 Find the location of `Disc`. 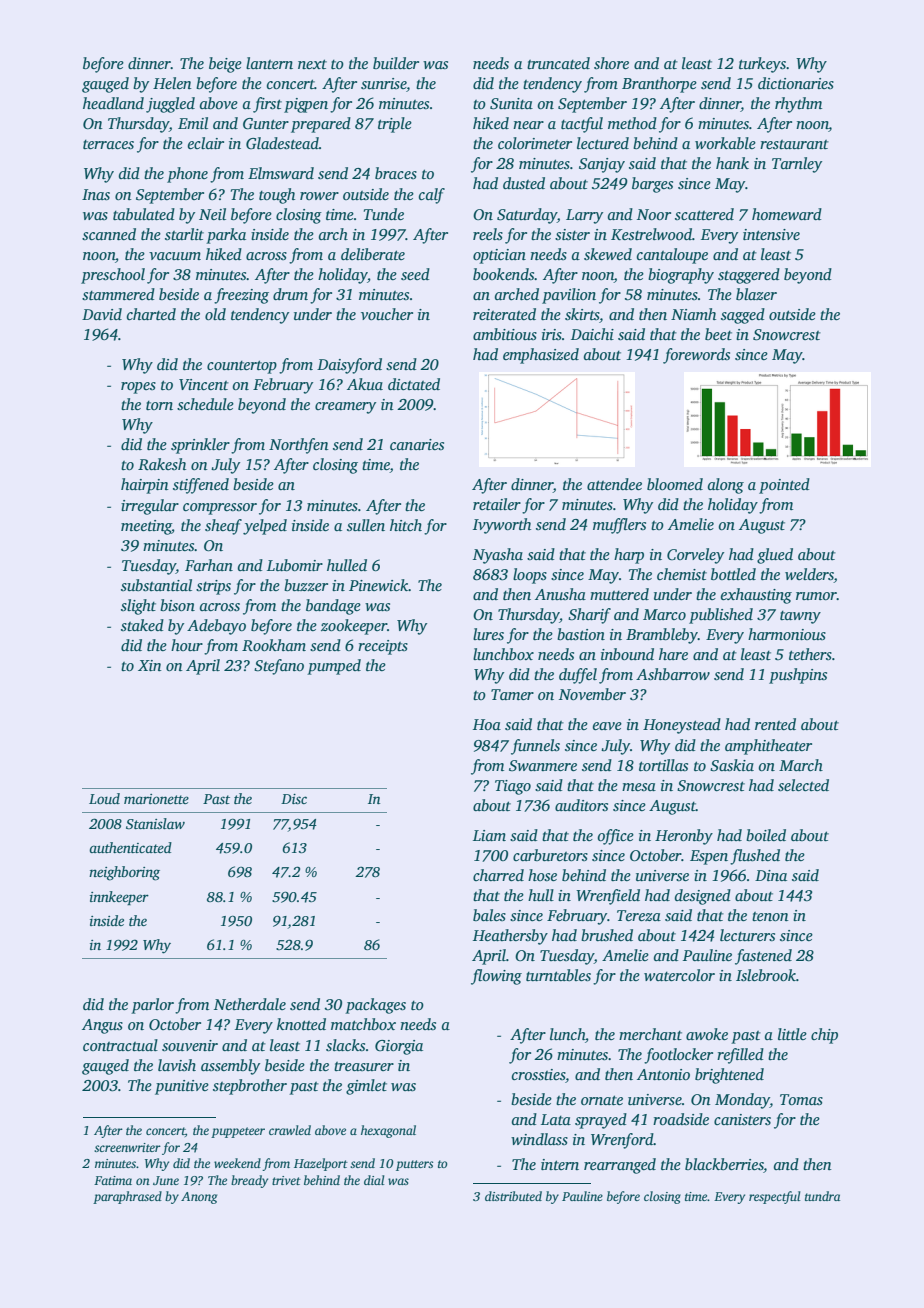

Disc is located at coordinates (294, 799).
